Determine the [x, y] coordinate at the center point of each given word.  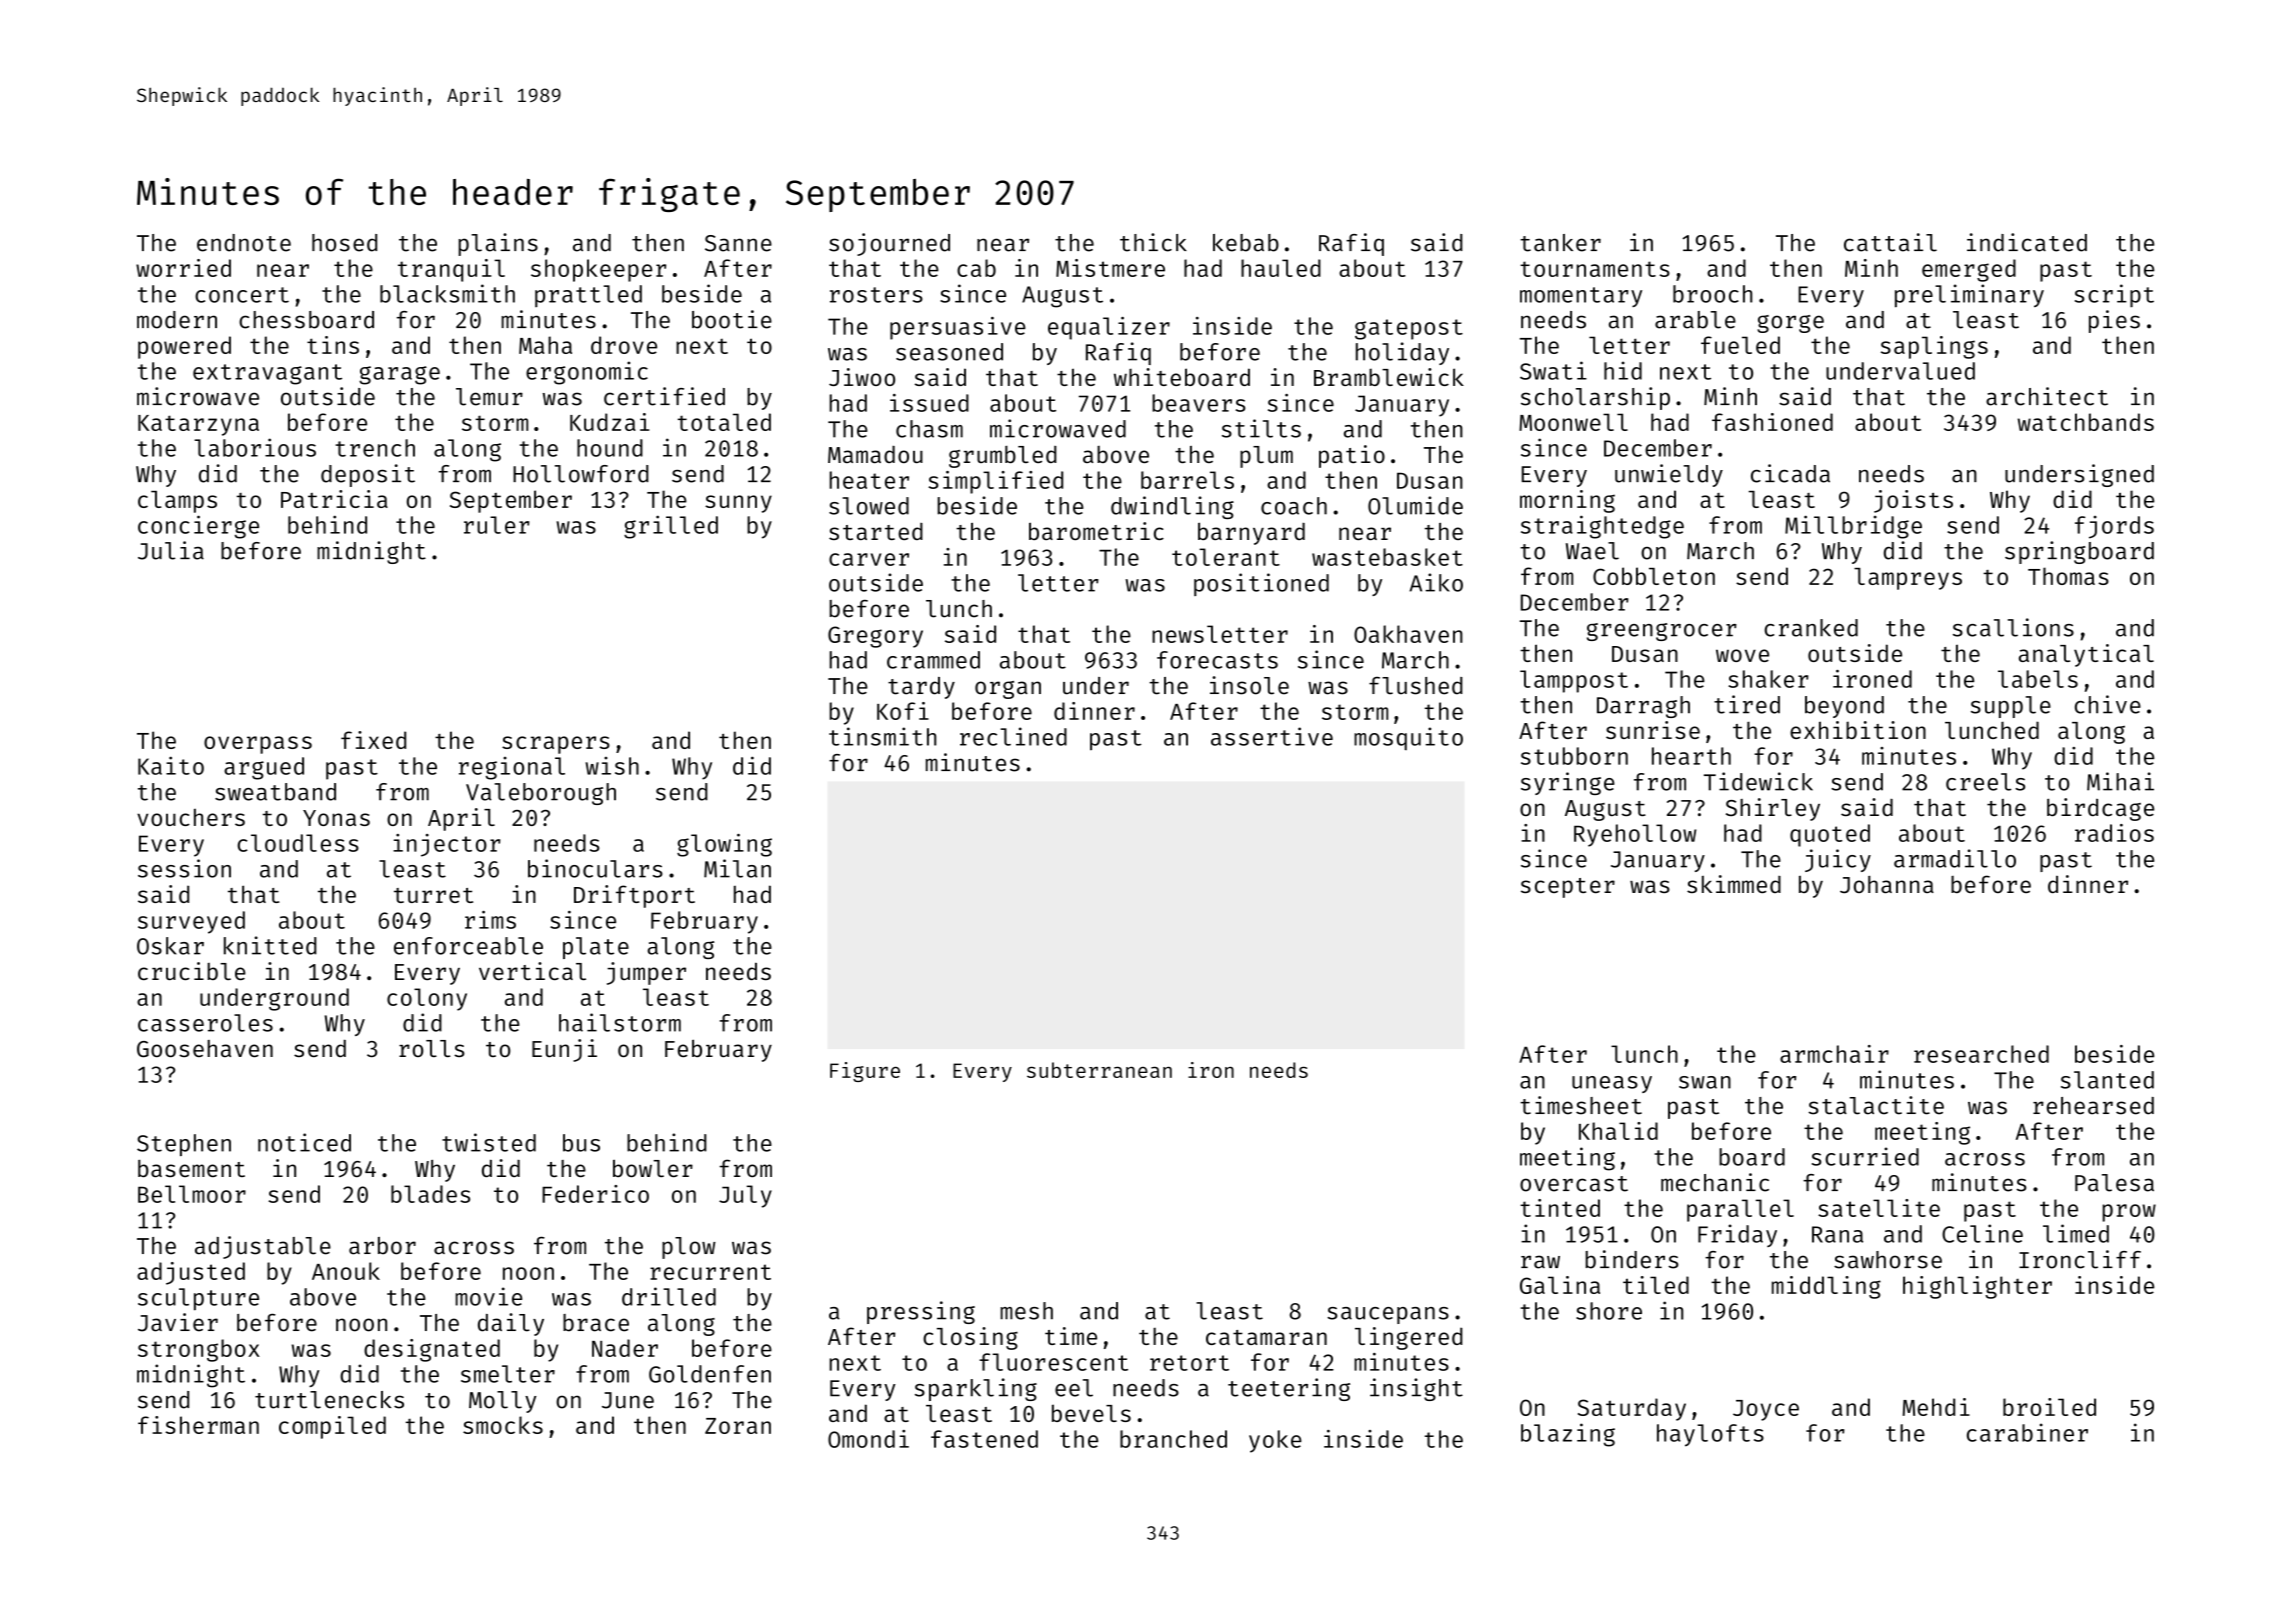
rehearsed [2093, 1106]
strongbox [199, 1350]
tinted [1560, 1208]
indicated [2027, 242]
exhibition [1858, 730]
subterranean [1099, 1070]
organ [1008, 690]
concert [242, 295]
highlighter [1977, 1287]
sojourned [889, 244]
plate [596, 948]
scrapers [556, 745]
